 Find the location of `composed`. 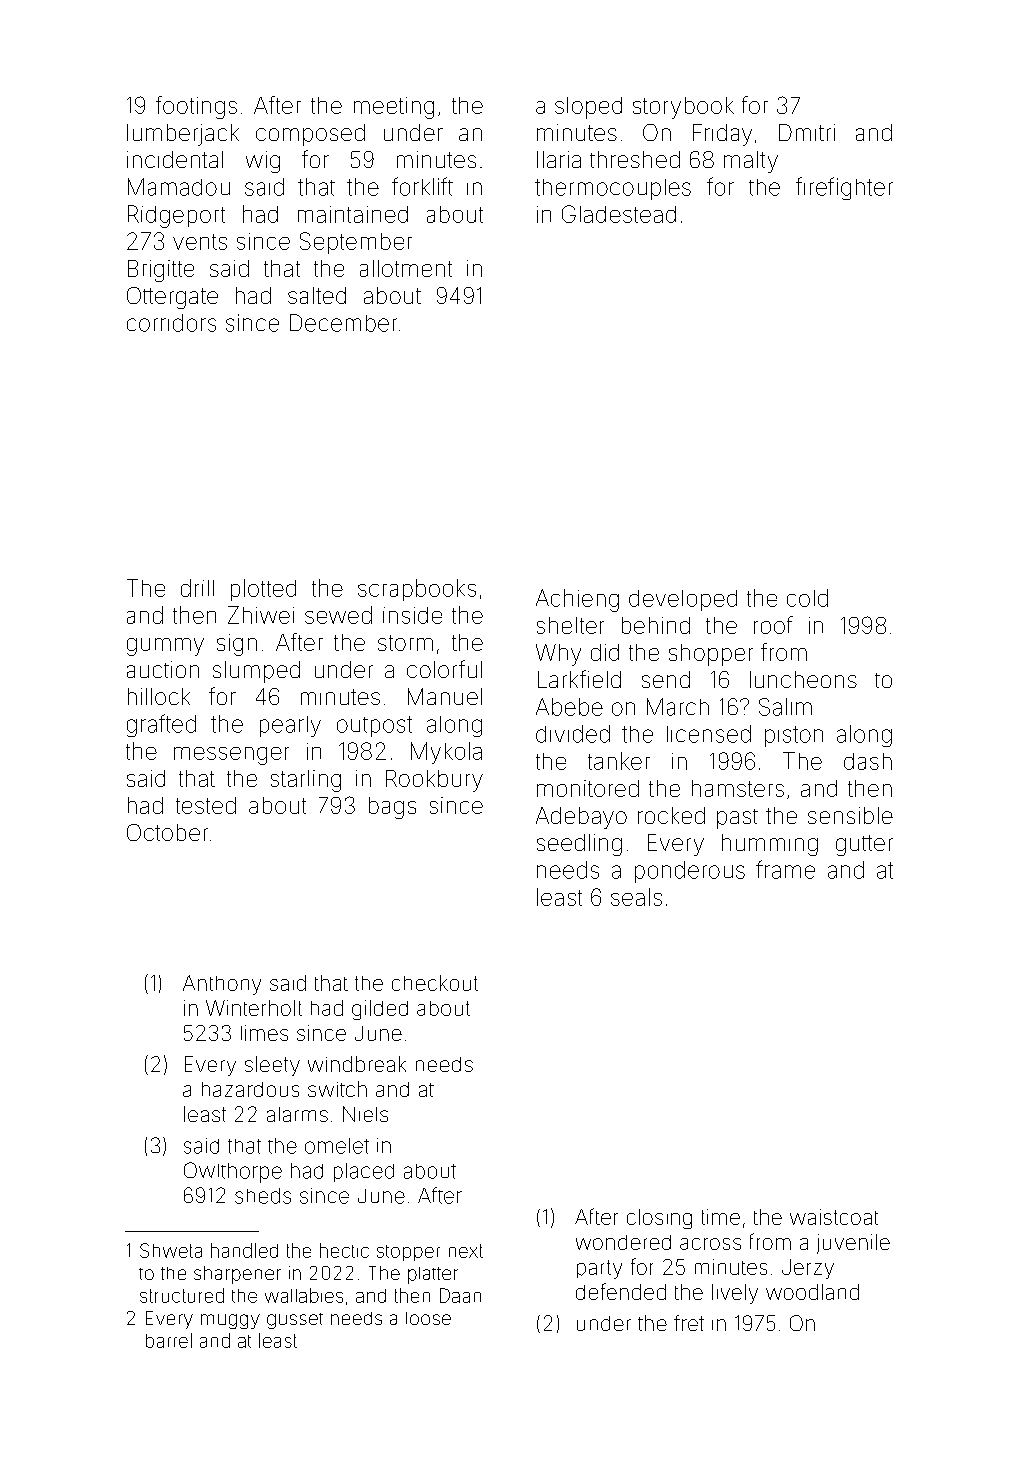

composed is located at coordinates (310, 135).
